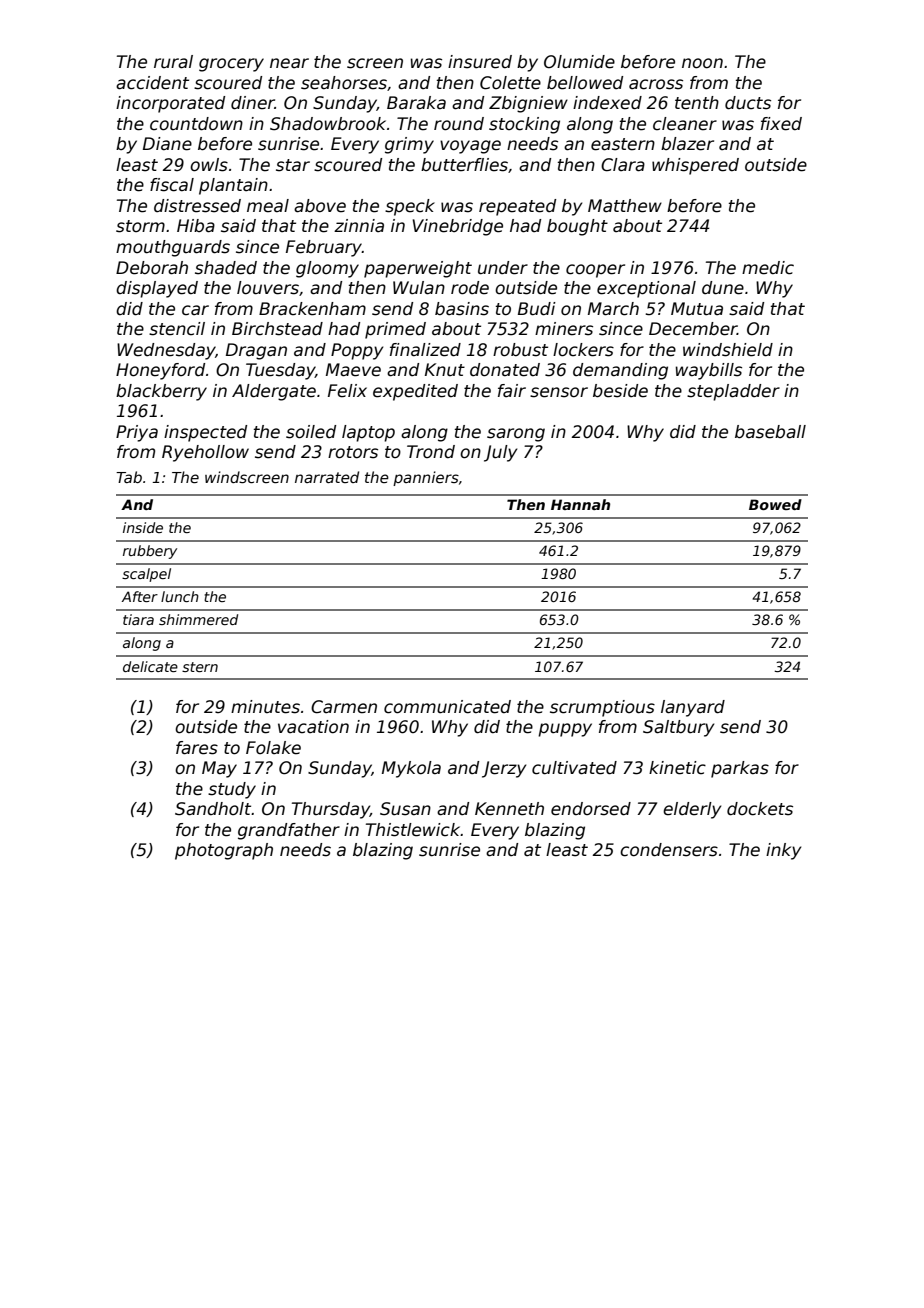  Describe the element at coordinates (231, 65) in the image. I see `grocery` at that location.
